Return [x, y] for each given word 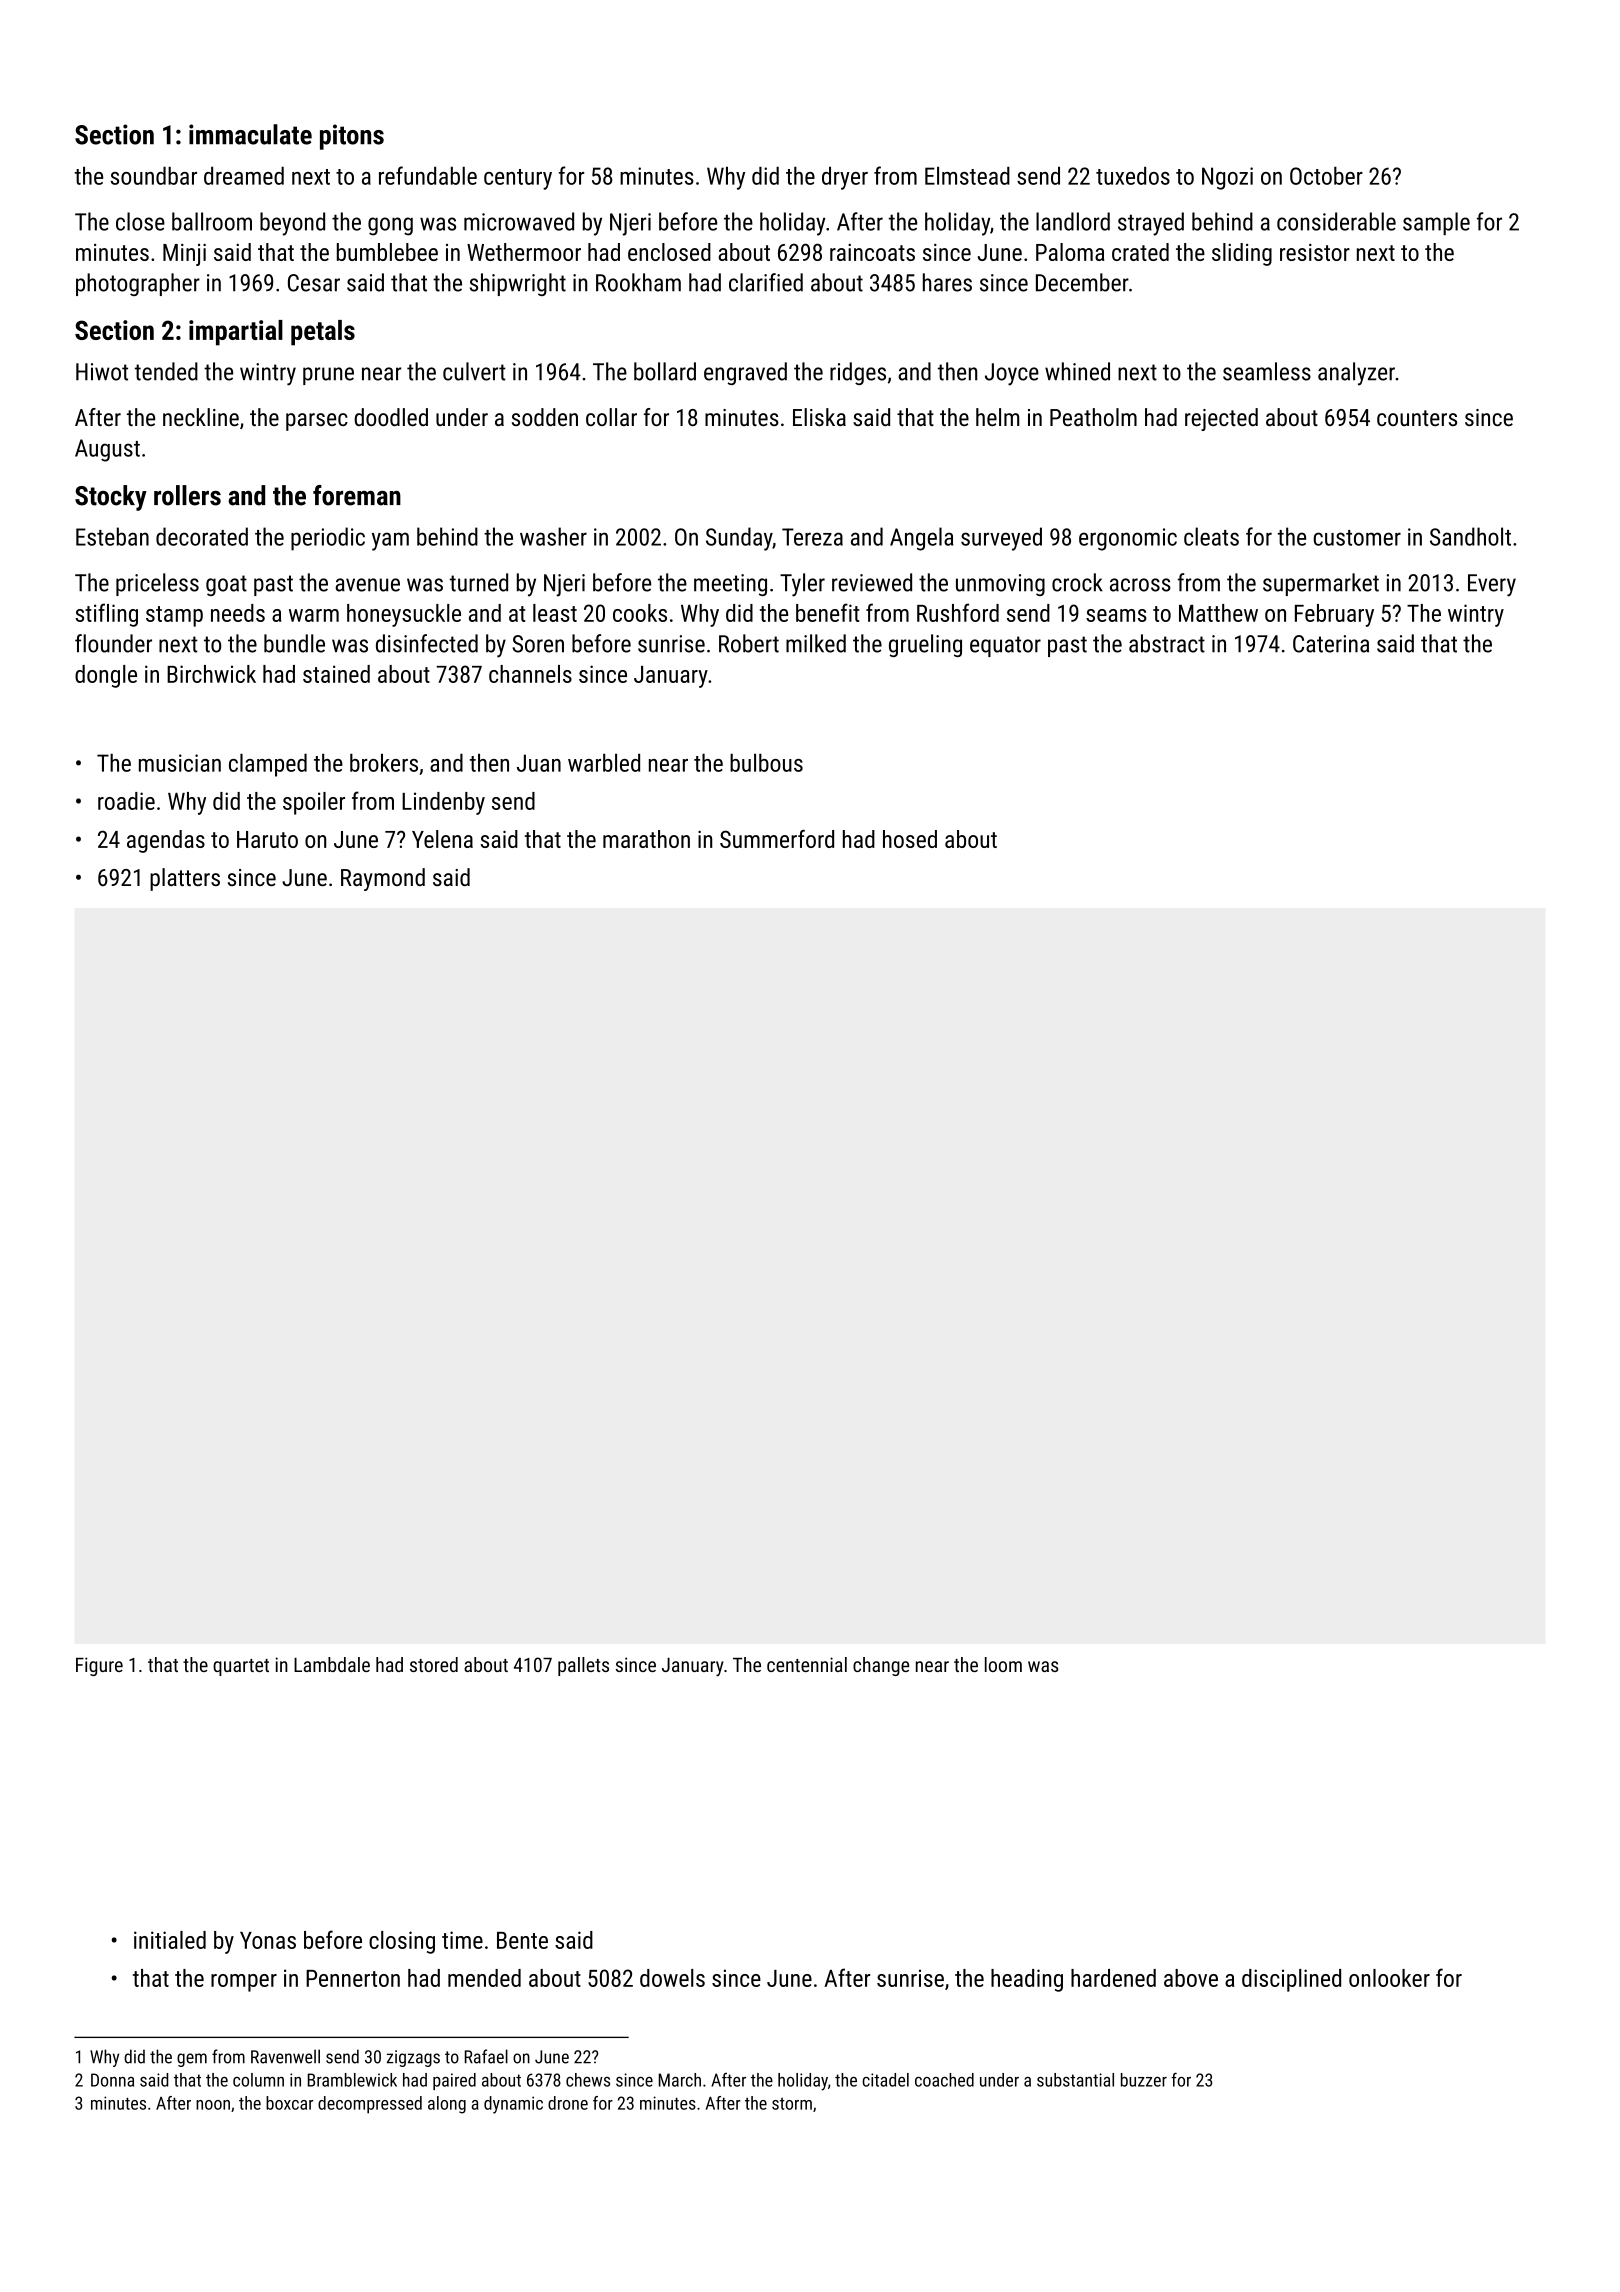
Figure [99, 1666]
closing [402, 1942]
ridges [858, 373]
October [1326, 176]
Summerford [777, 839]
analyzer [1356, 374]
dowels [672, 1978]
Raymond [383, 879]
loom [1003, 1664]
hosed [910, 839]
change [881, 1666]
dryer [845, 178]
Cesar [314, 283]
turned [479, 582]
